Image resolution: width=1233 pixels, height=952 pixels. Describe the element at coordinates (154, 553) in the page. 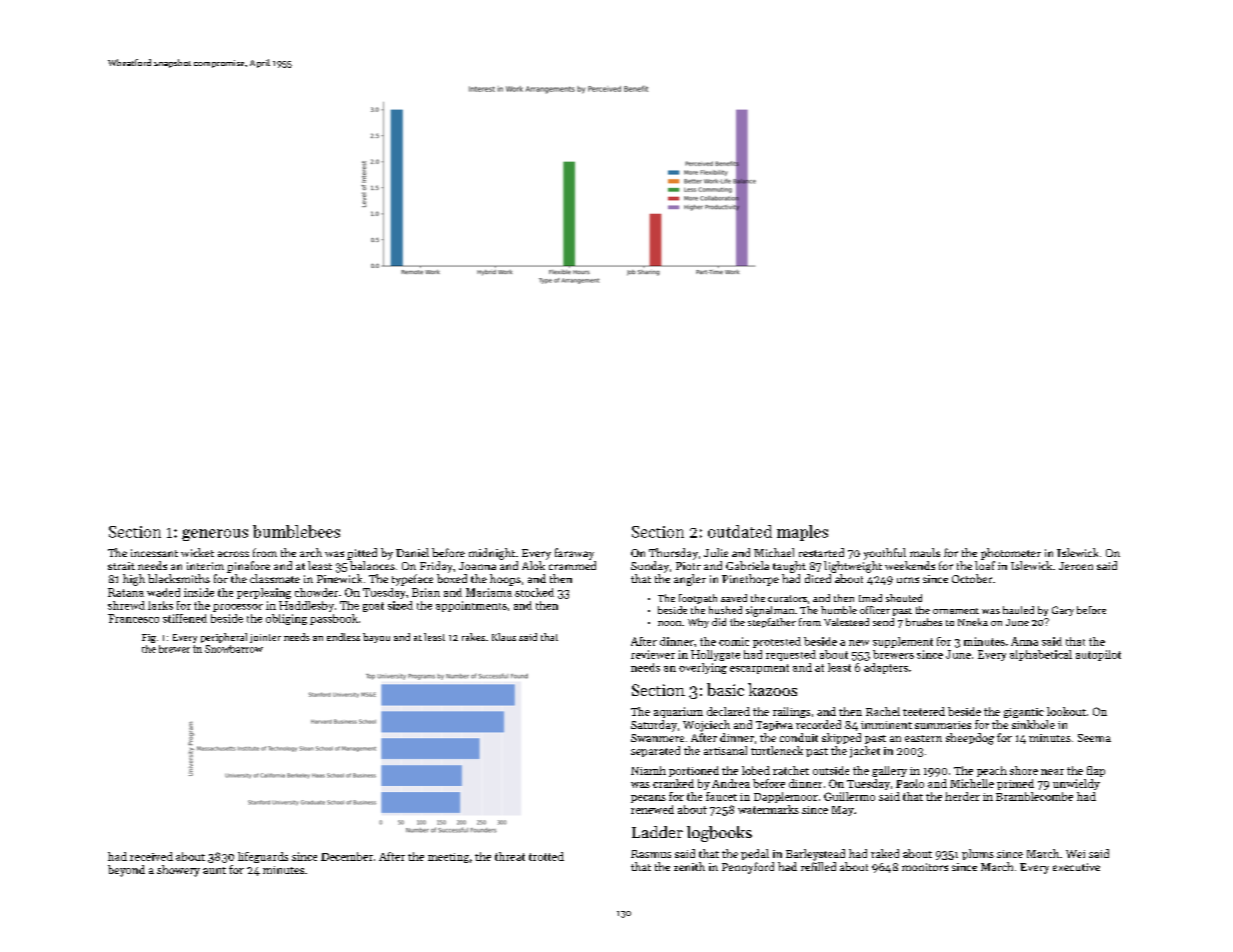

I see `incessant` at that location.
